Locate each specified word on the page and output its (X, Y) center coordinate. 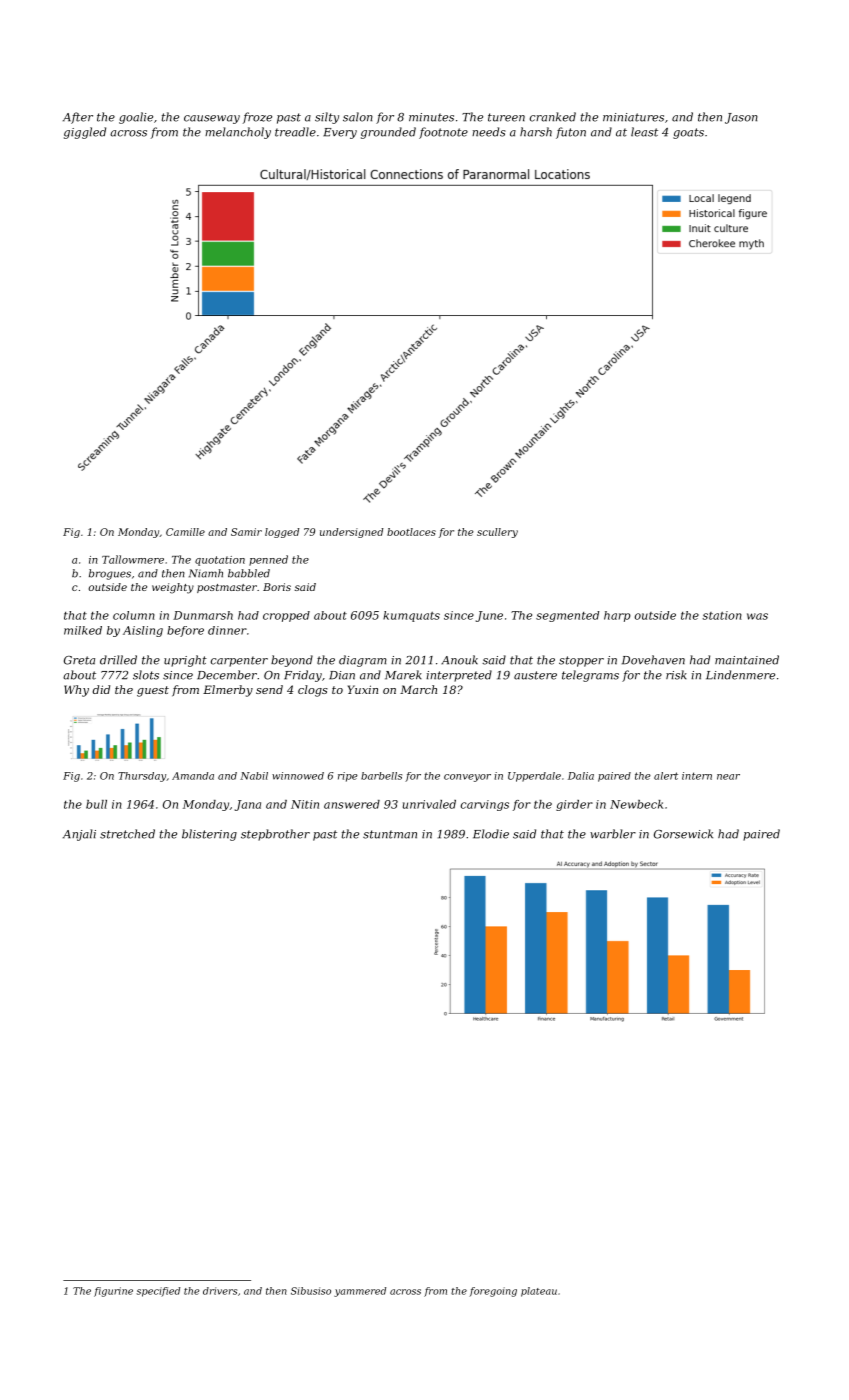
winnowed (298, 776)
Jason (741, 118)
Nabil (254, 776)
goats (688, 133)
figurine (113, 1292)
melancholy (238, 133)
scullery (497, 533)
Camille (185, 532)
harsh (536, 132)
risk (676, 675)
